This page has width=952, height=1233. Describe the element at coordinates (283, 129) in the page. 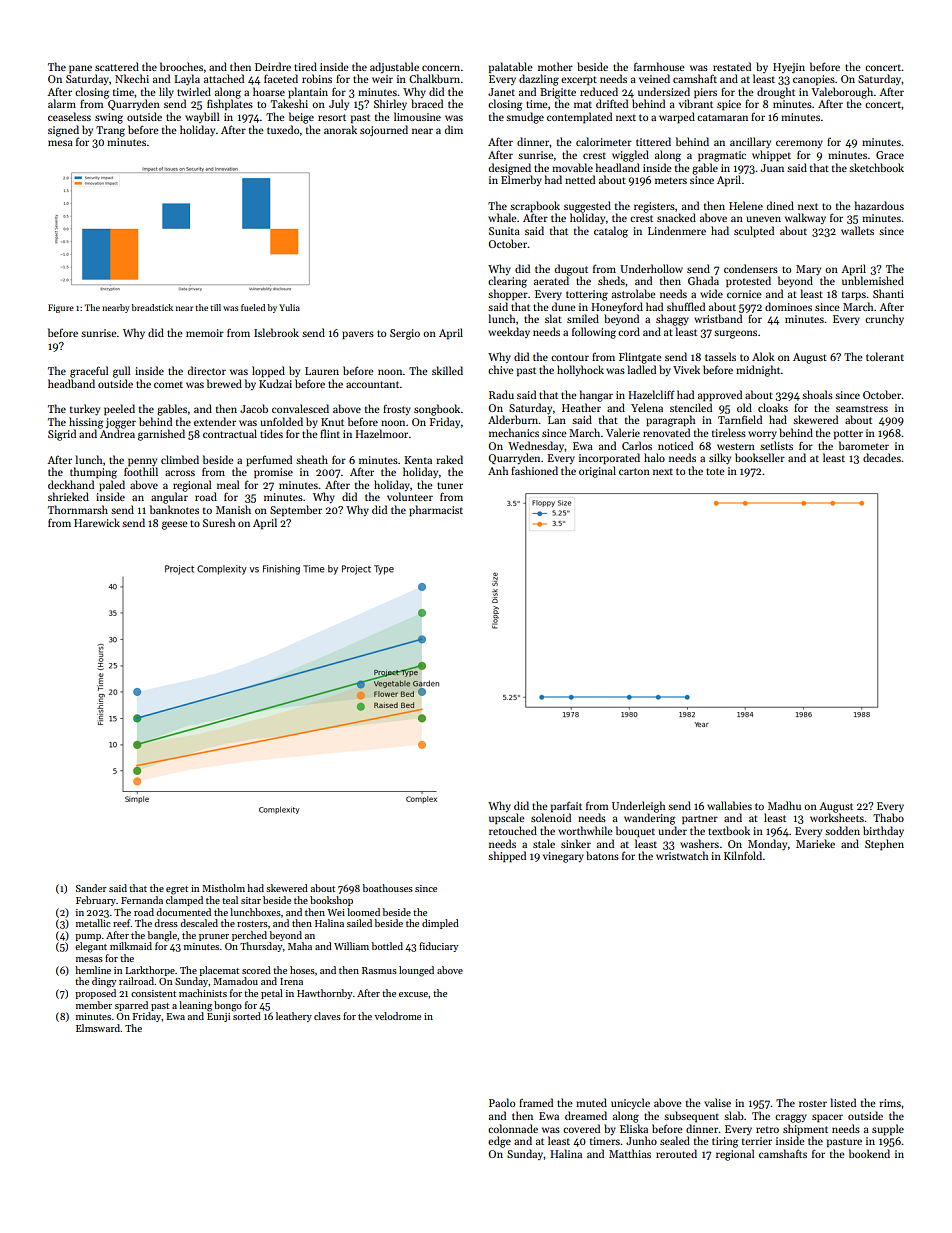

I see `tuxedo` at that location.
